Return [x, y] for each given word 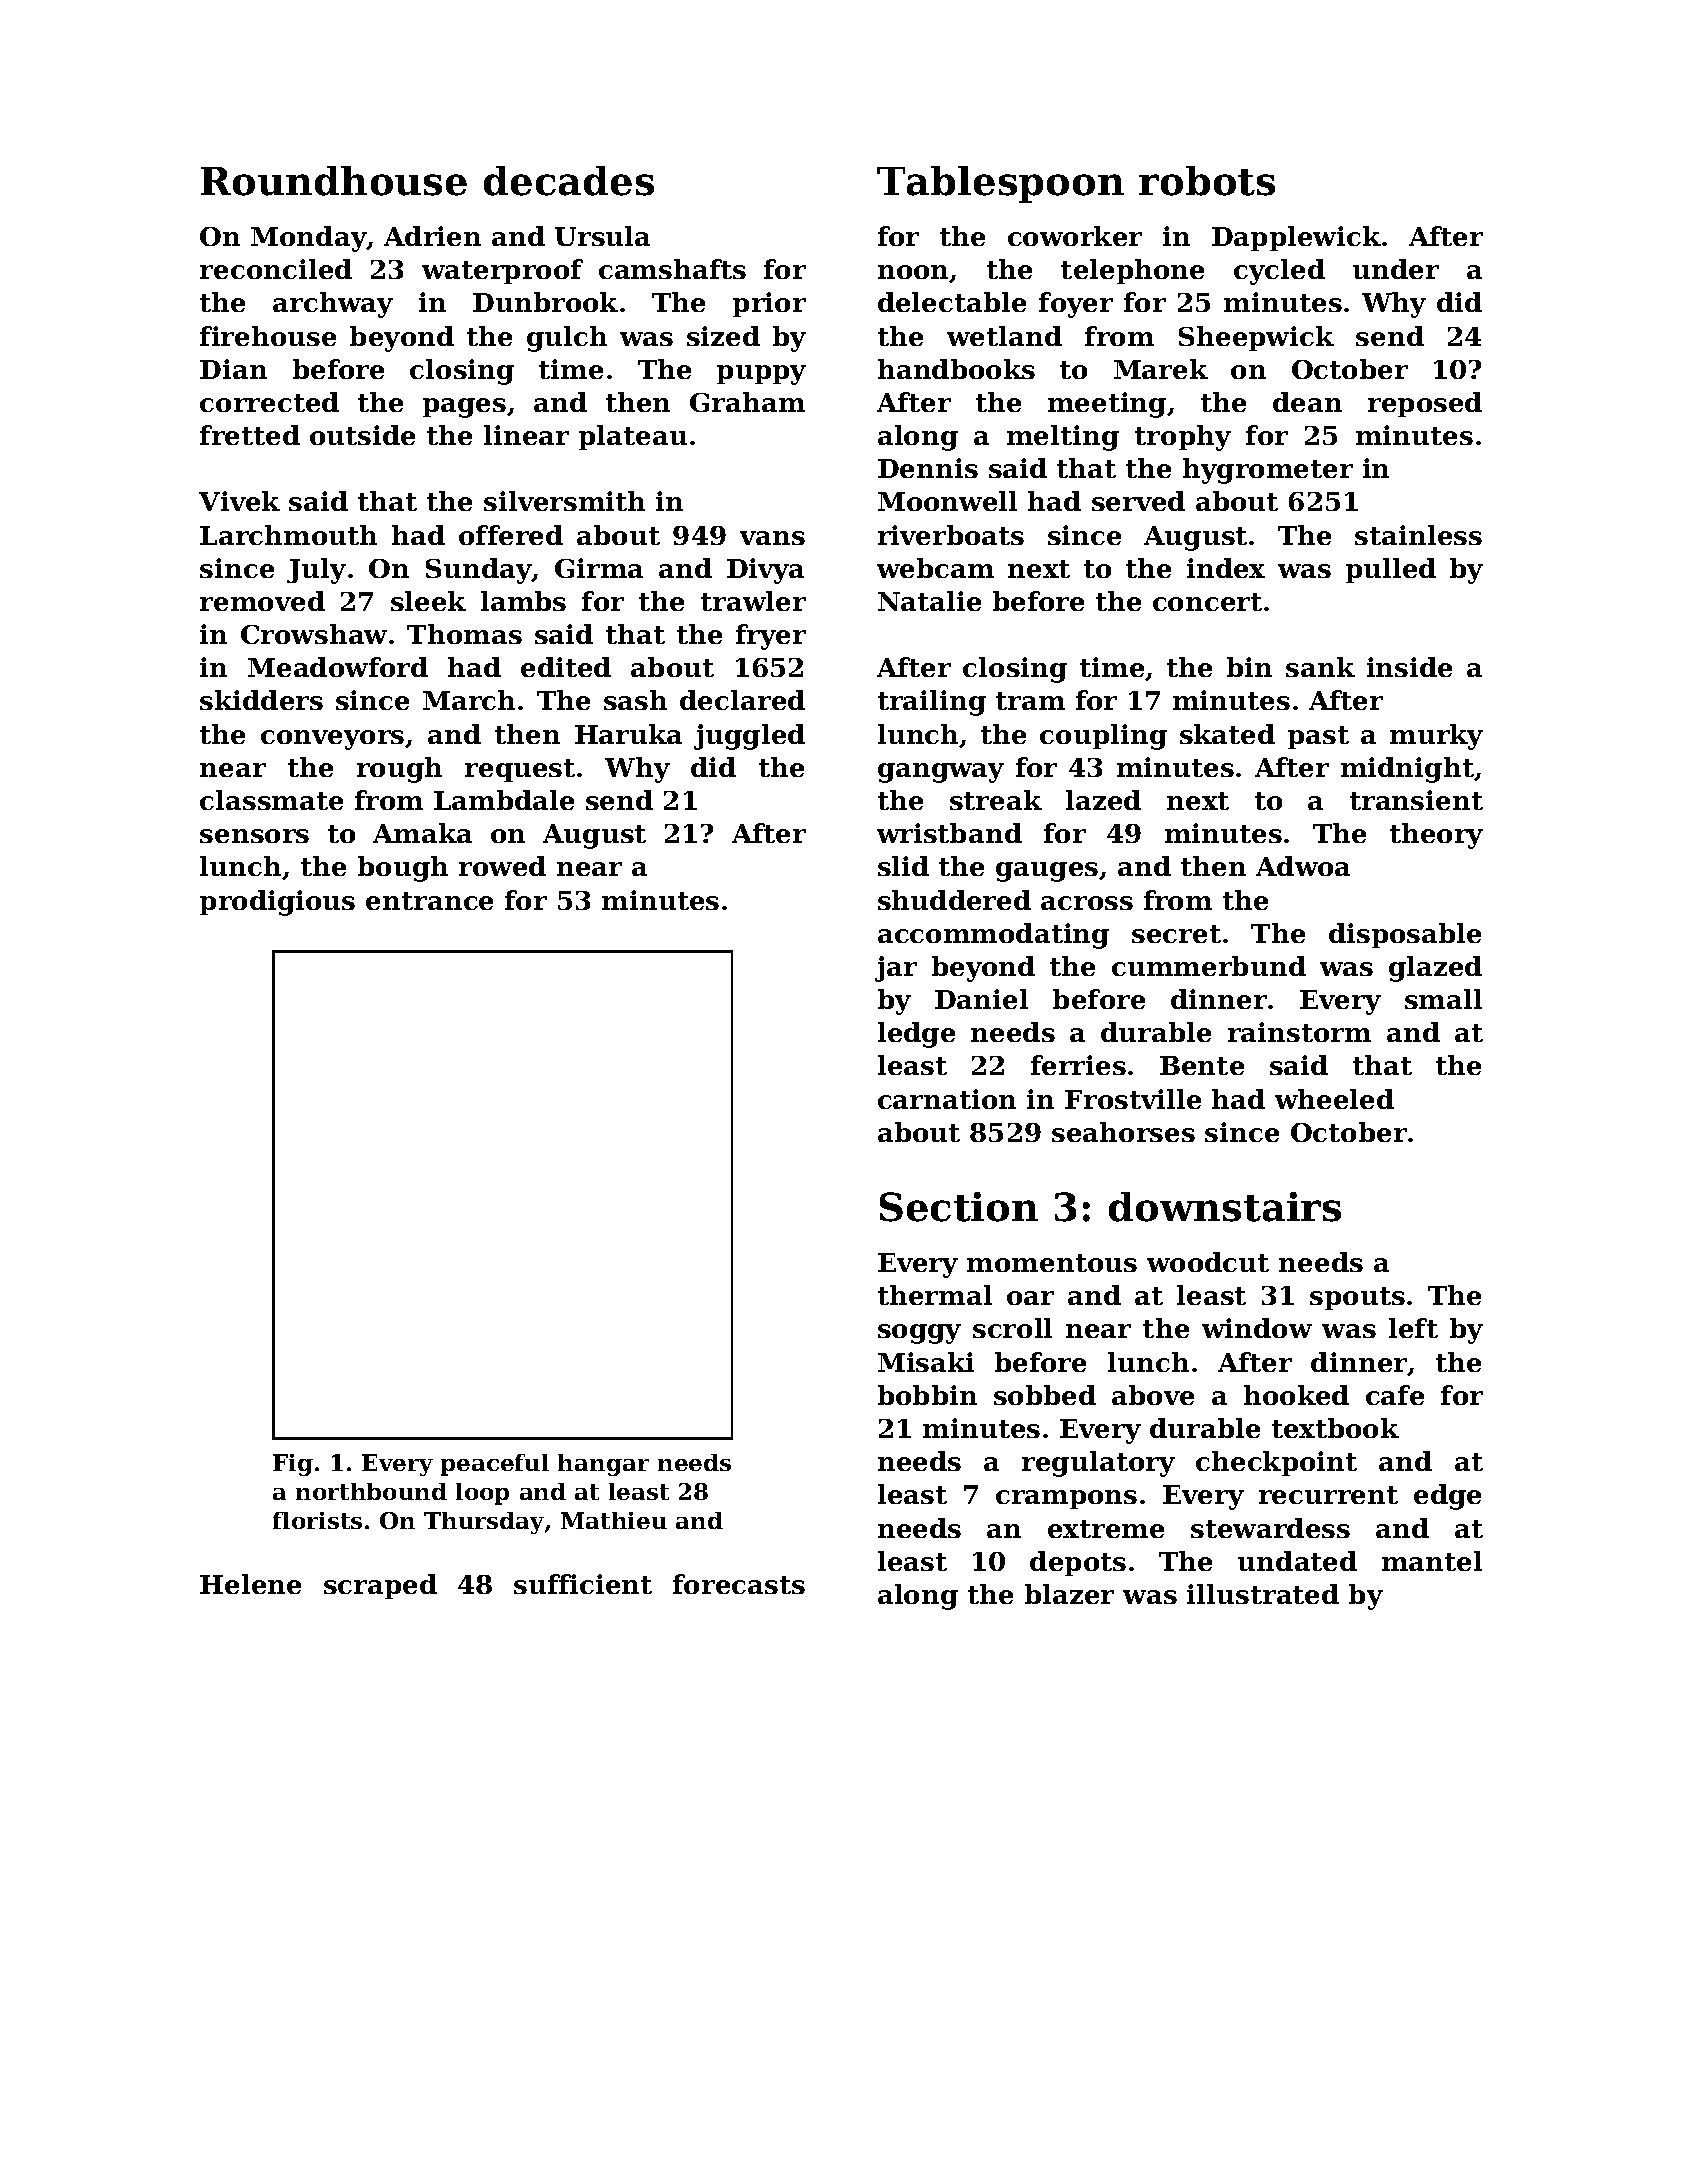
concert [1207, 602]
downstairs [1225, 1207]
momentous [1052, 1263]
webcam [935, 568]
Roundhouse [334, 181]
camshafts [672, 269]
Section [959, 1207]
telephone [1132, 271]
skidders [261, 700]
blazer [1069, 1594]
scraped [380, 1586]
